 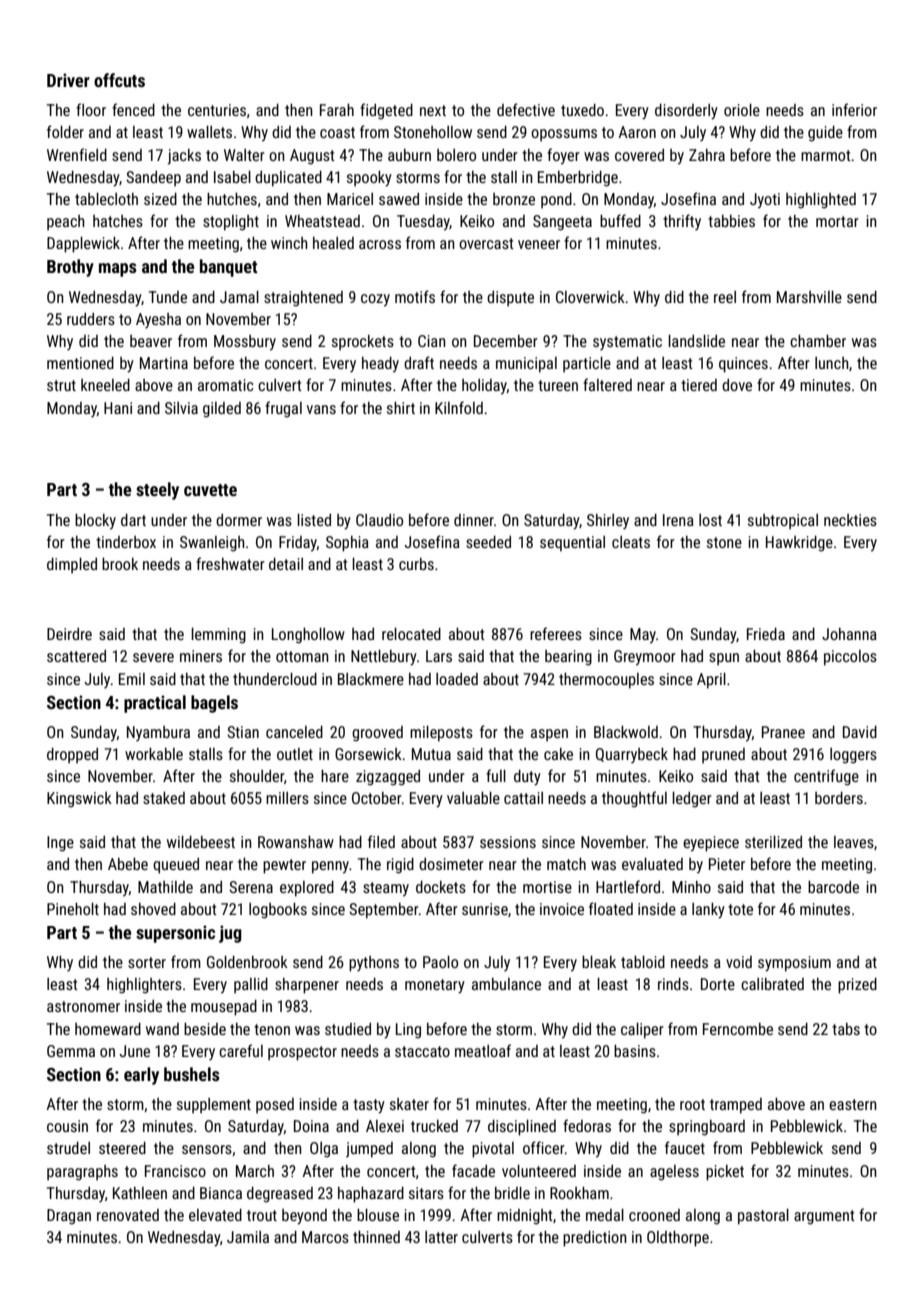 What do you see at coordinates (371, 679) in the screenshot?
I see `Blackmere` at bounding box center [371, 679].
